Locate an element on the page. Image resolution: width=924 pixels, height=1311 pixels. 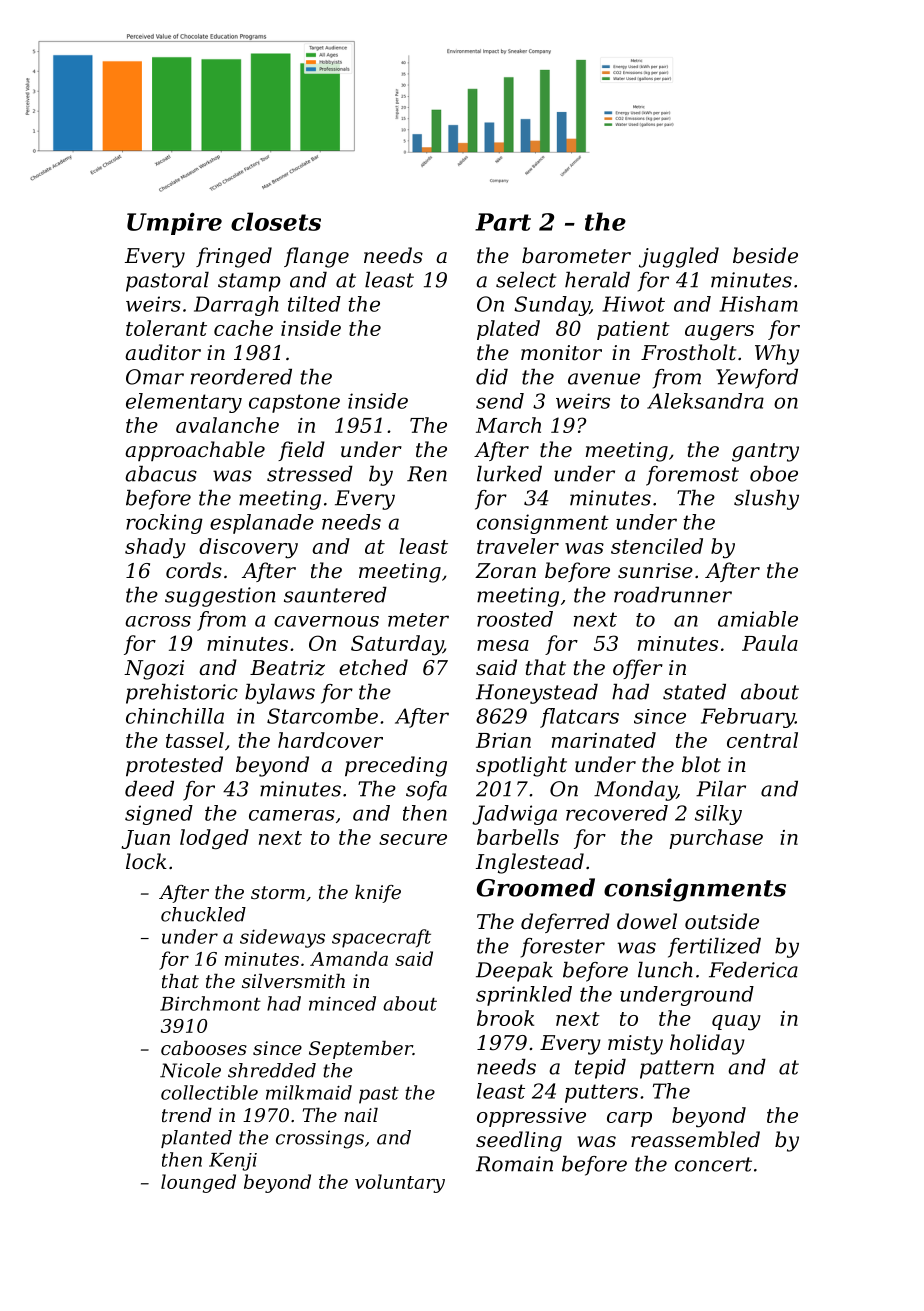
Zoran is located at coordinates (505, 570).
